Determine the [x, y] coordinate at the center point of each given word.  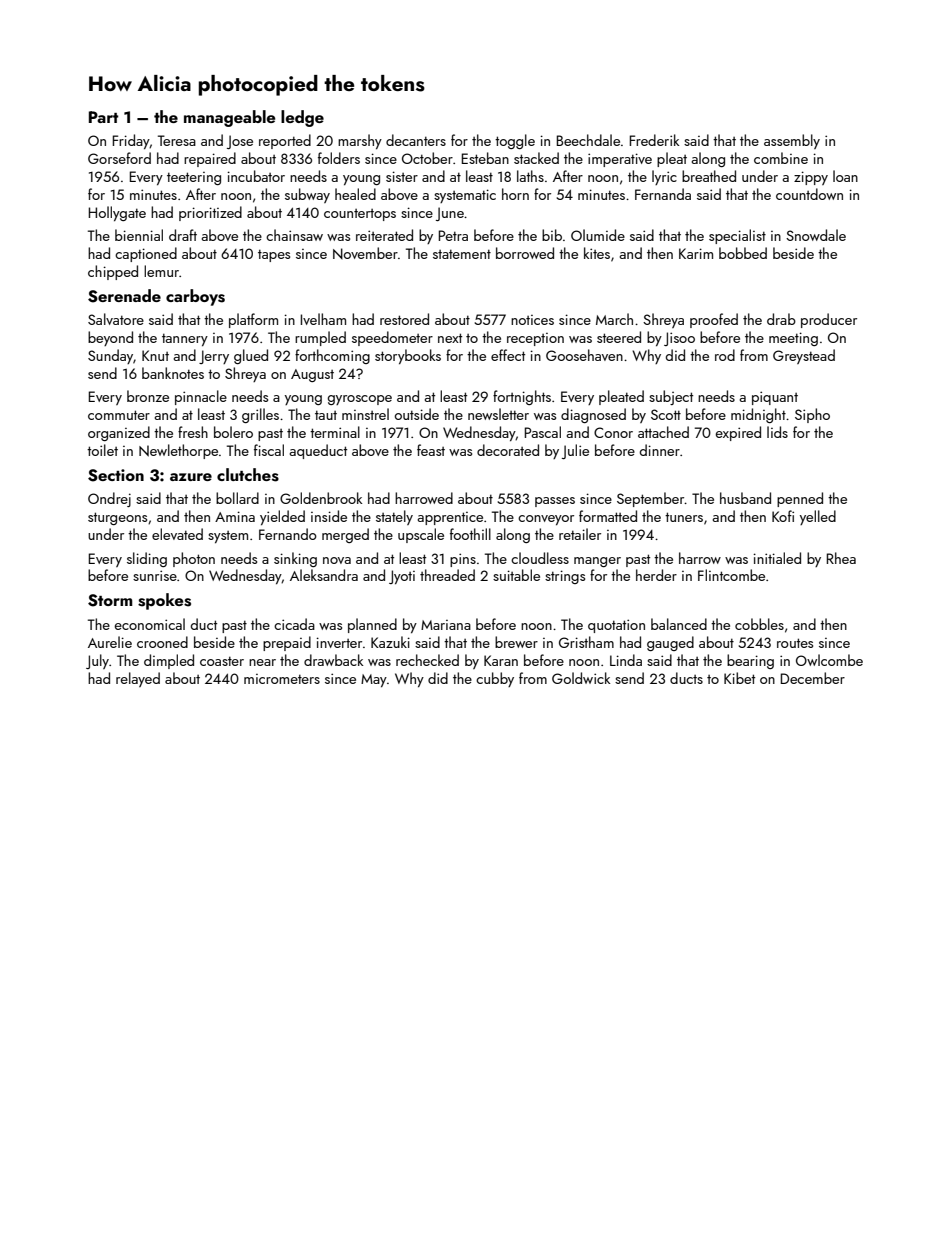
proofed [714, 320]
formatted [608, 516]
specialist [737, 236]
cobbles [759, 624]
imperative [620, 160]
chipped [113, 272]
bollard [237, 498]
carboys [195, 297]
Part [103, 117]
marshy [360, 141]
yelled [818, 517]
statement [462, 254]
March [614, 319]
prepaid [287, 643]
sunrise [155, 575]
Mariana [446, 625]
